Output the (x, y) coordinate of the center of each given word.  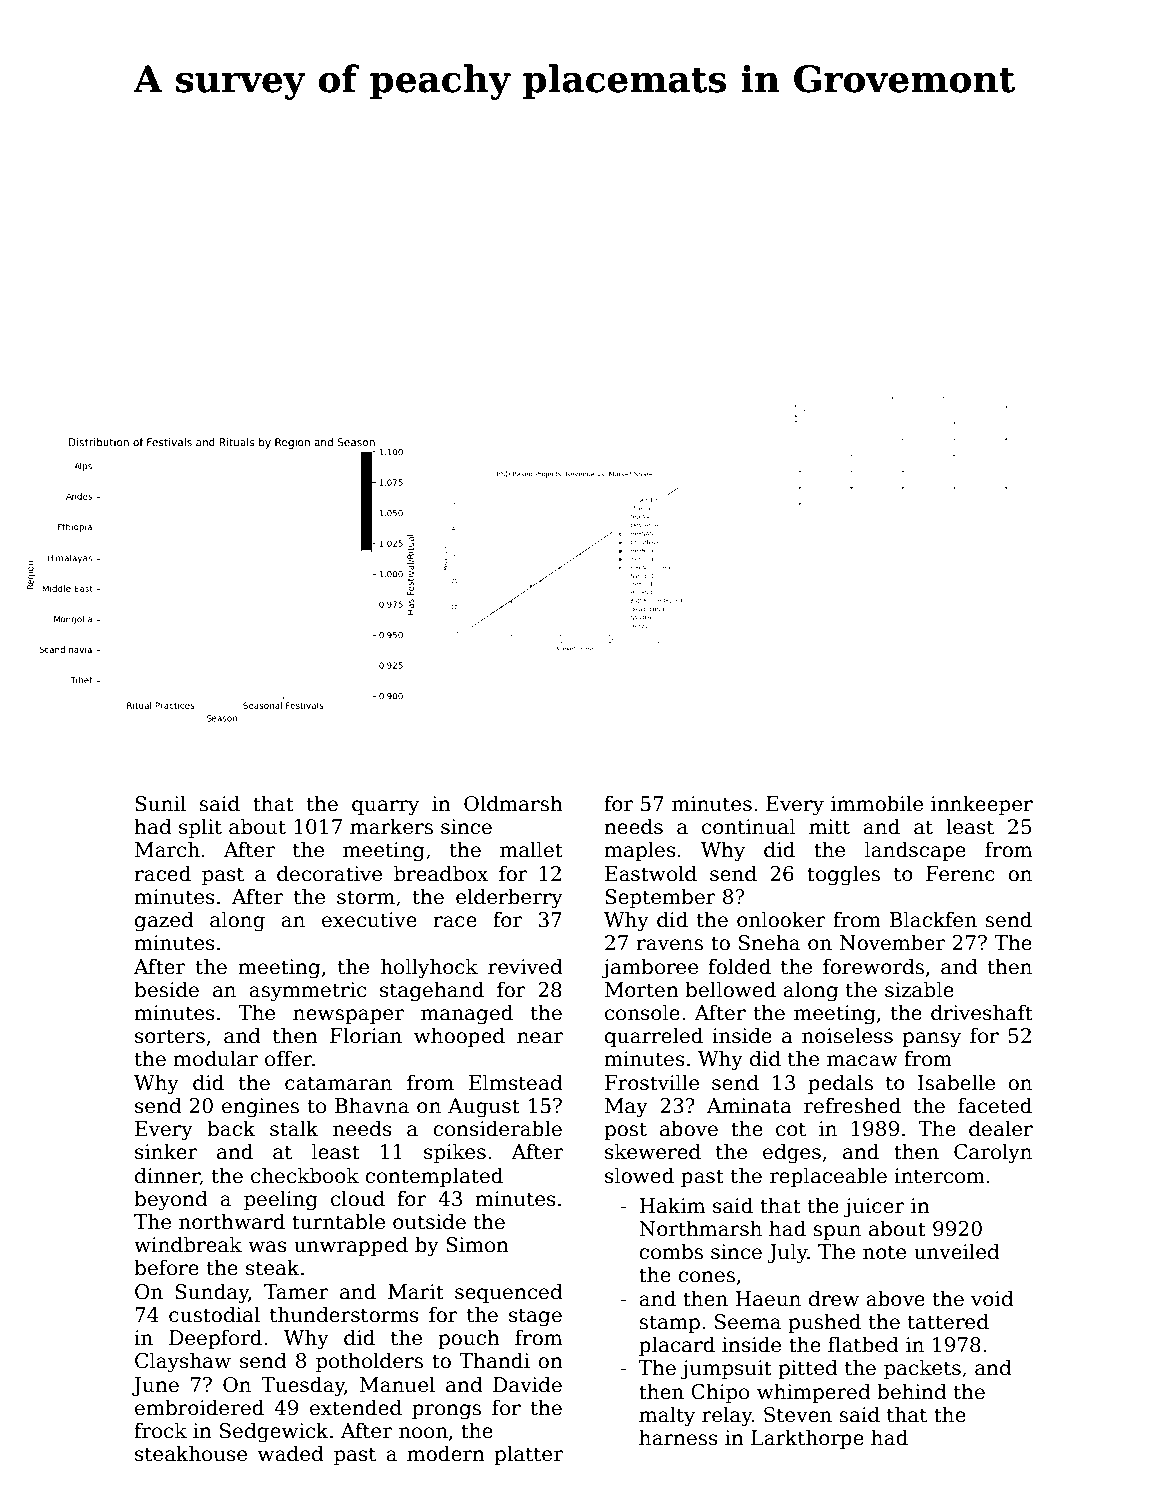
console (642, 1012)
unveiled (957, 1251)
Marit (416, 1292)
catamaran (338, 1083)
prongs (446, 1412)
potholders (369, 1362)
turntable (338, 1221)
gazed (164, 921)
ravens (670, 945)
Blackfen (933, 919)
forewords (873, 966)
